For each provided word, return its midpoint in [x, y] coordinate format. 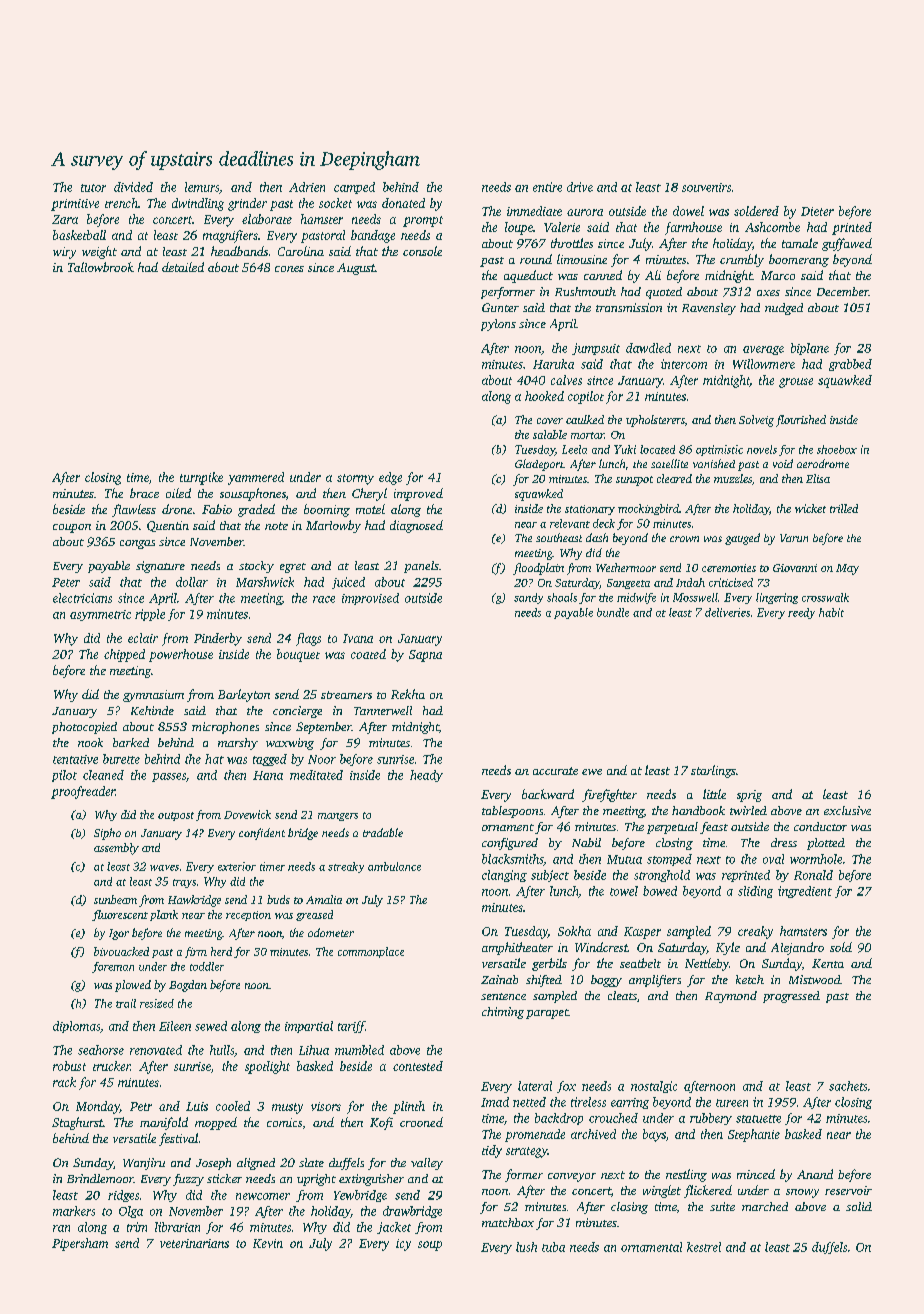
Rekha [408, 694]
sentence [503, 996]
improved [418, 494]
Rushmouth [585, 291]
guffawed [847, 244]
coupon [72, 528]
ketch [750, 979]
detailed [183, 267]
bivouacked [121, 951]
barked [131, 742]
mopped [216, 1123]
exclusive [847, 810]
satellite [669, 463]
